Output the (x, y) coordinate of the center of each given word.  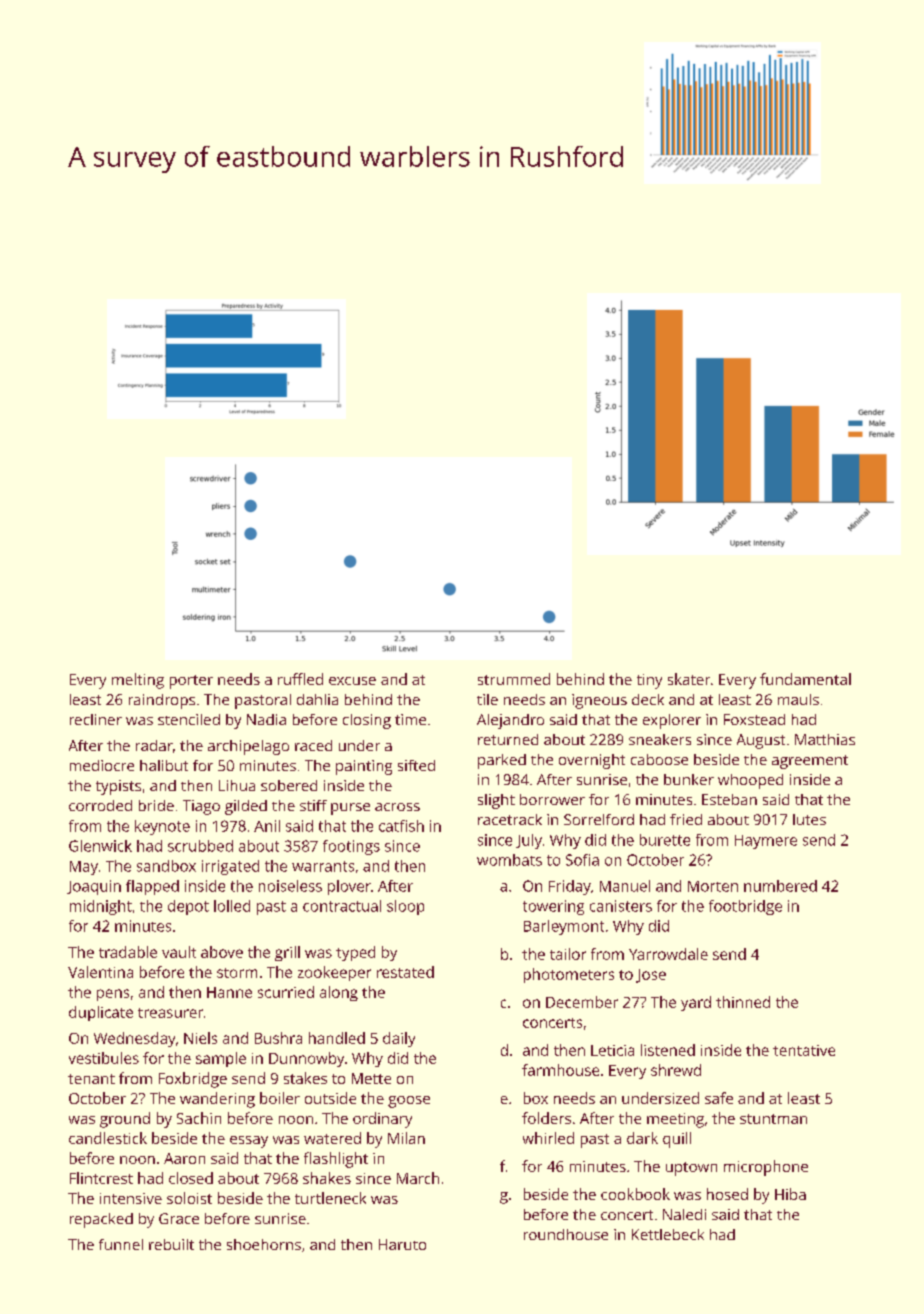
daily (399, 1039)
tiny (649, 681)
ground (125, 1120)
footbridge (745, 907)
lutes (809, 819)
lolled (232, 906)
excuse (352, 681)
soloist (189, 1198)
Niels (200, 1038)
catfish (401, 826)
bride (156, 805)
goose (409, 1102)
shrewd (676, 1070)
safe (719, 1098)
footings (351, 847)
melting (138, 681)
